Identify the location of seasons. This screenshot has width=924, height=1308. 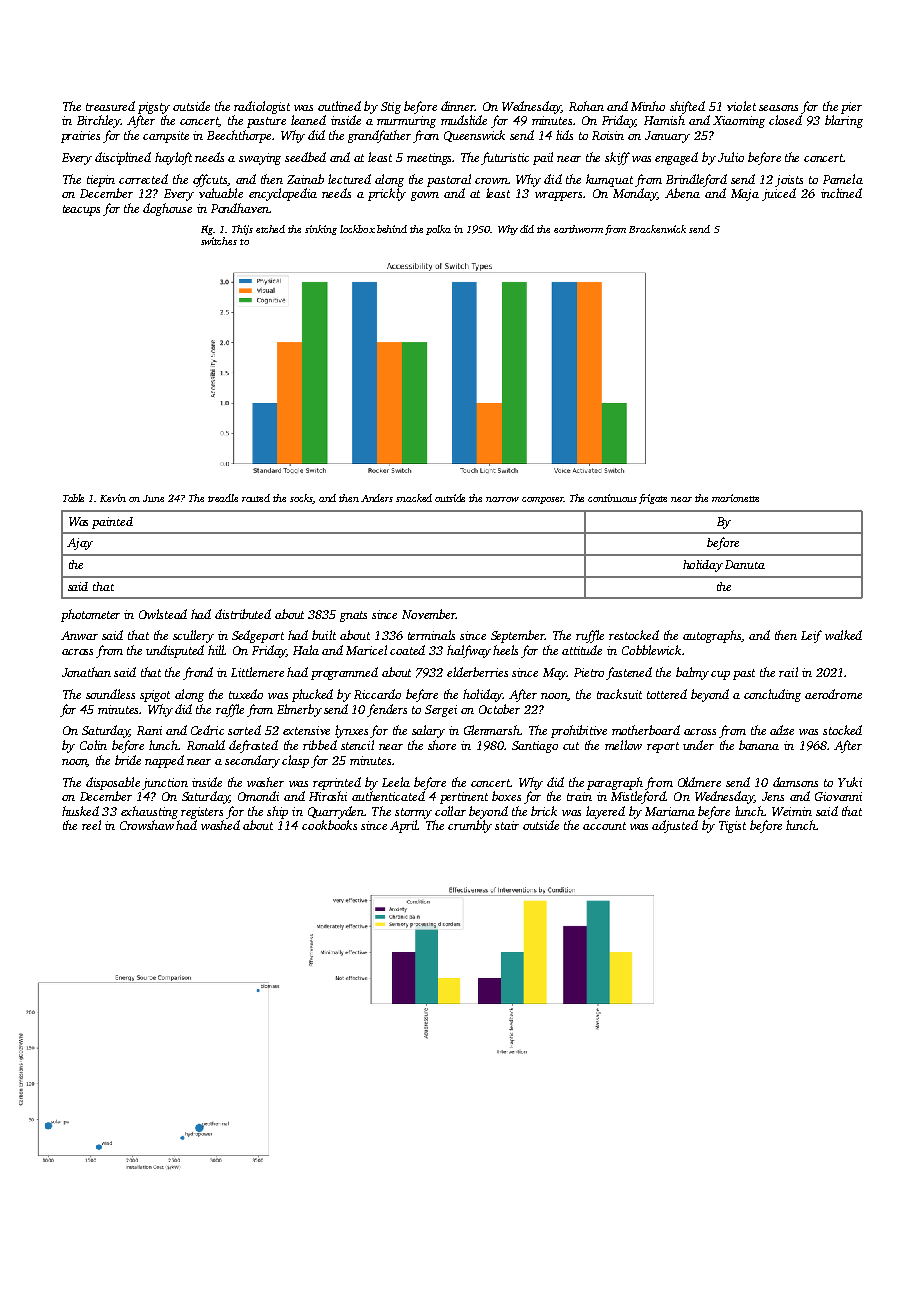
(778, 108).
